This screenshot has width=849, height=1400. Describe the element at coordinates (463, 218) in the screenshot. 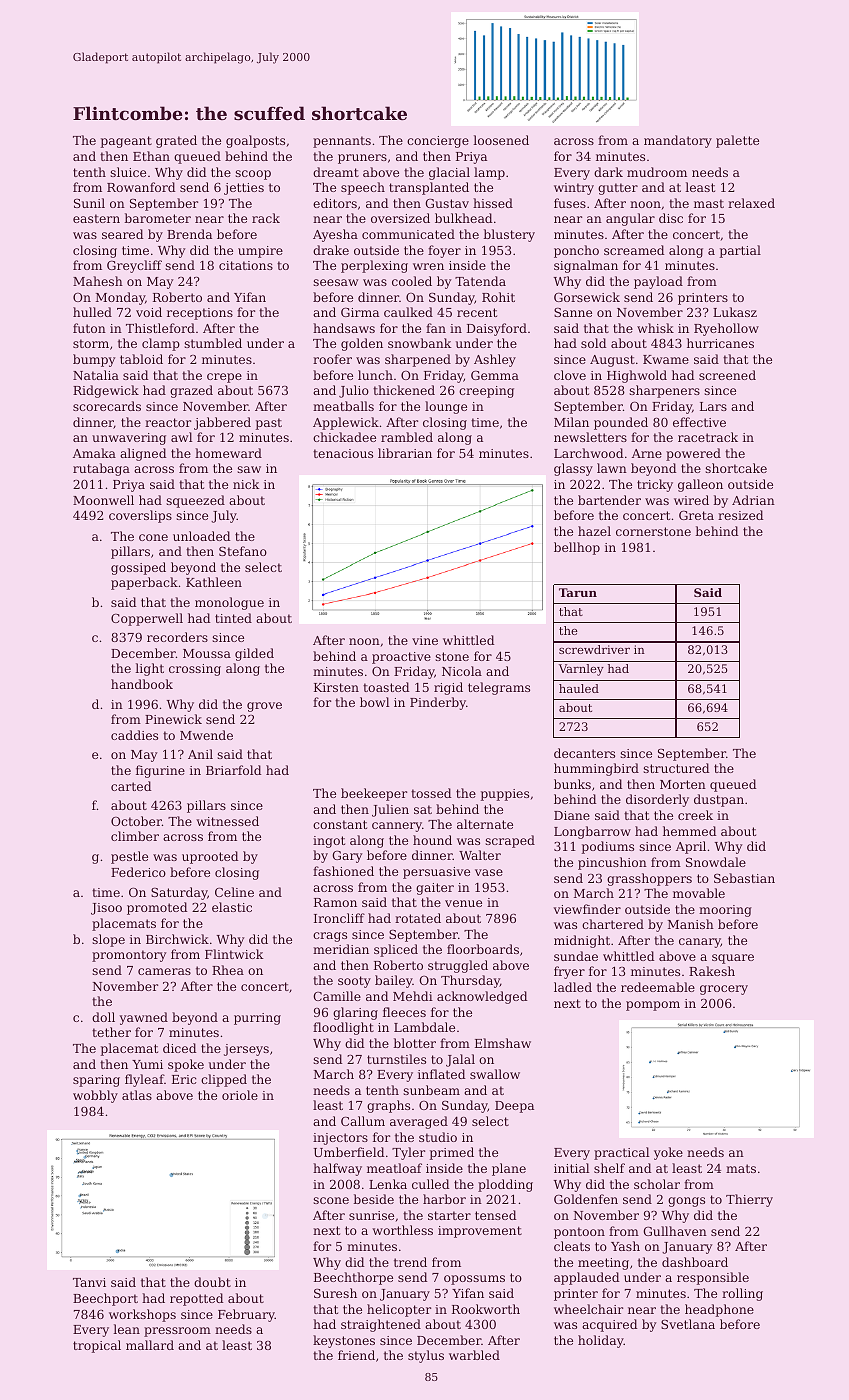

I see `bulkhead` at that location.
